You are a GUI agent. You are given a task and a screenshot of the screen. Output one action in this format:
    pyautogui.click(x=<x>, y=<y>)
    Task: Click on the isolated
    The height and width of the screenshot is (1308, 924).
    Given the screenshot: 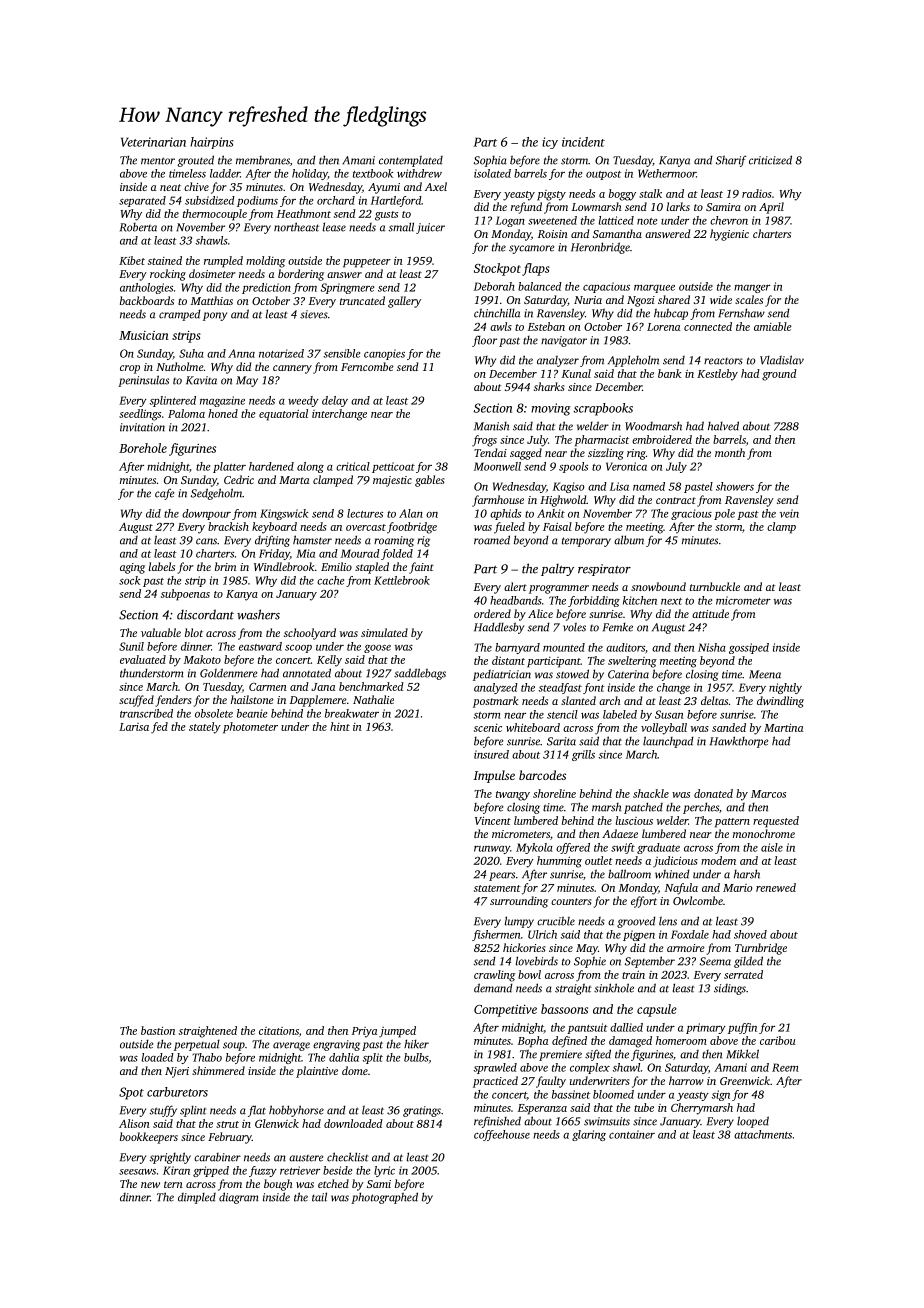 What is the action you would take?
    pyautogui.click(x=492, y=173)
